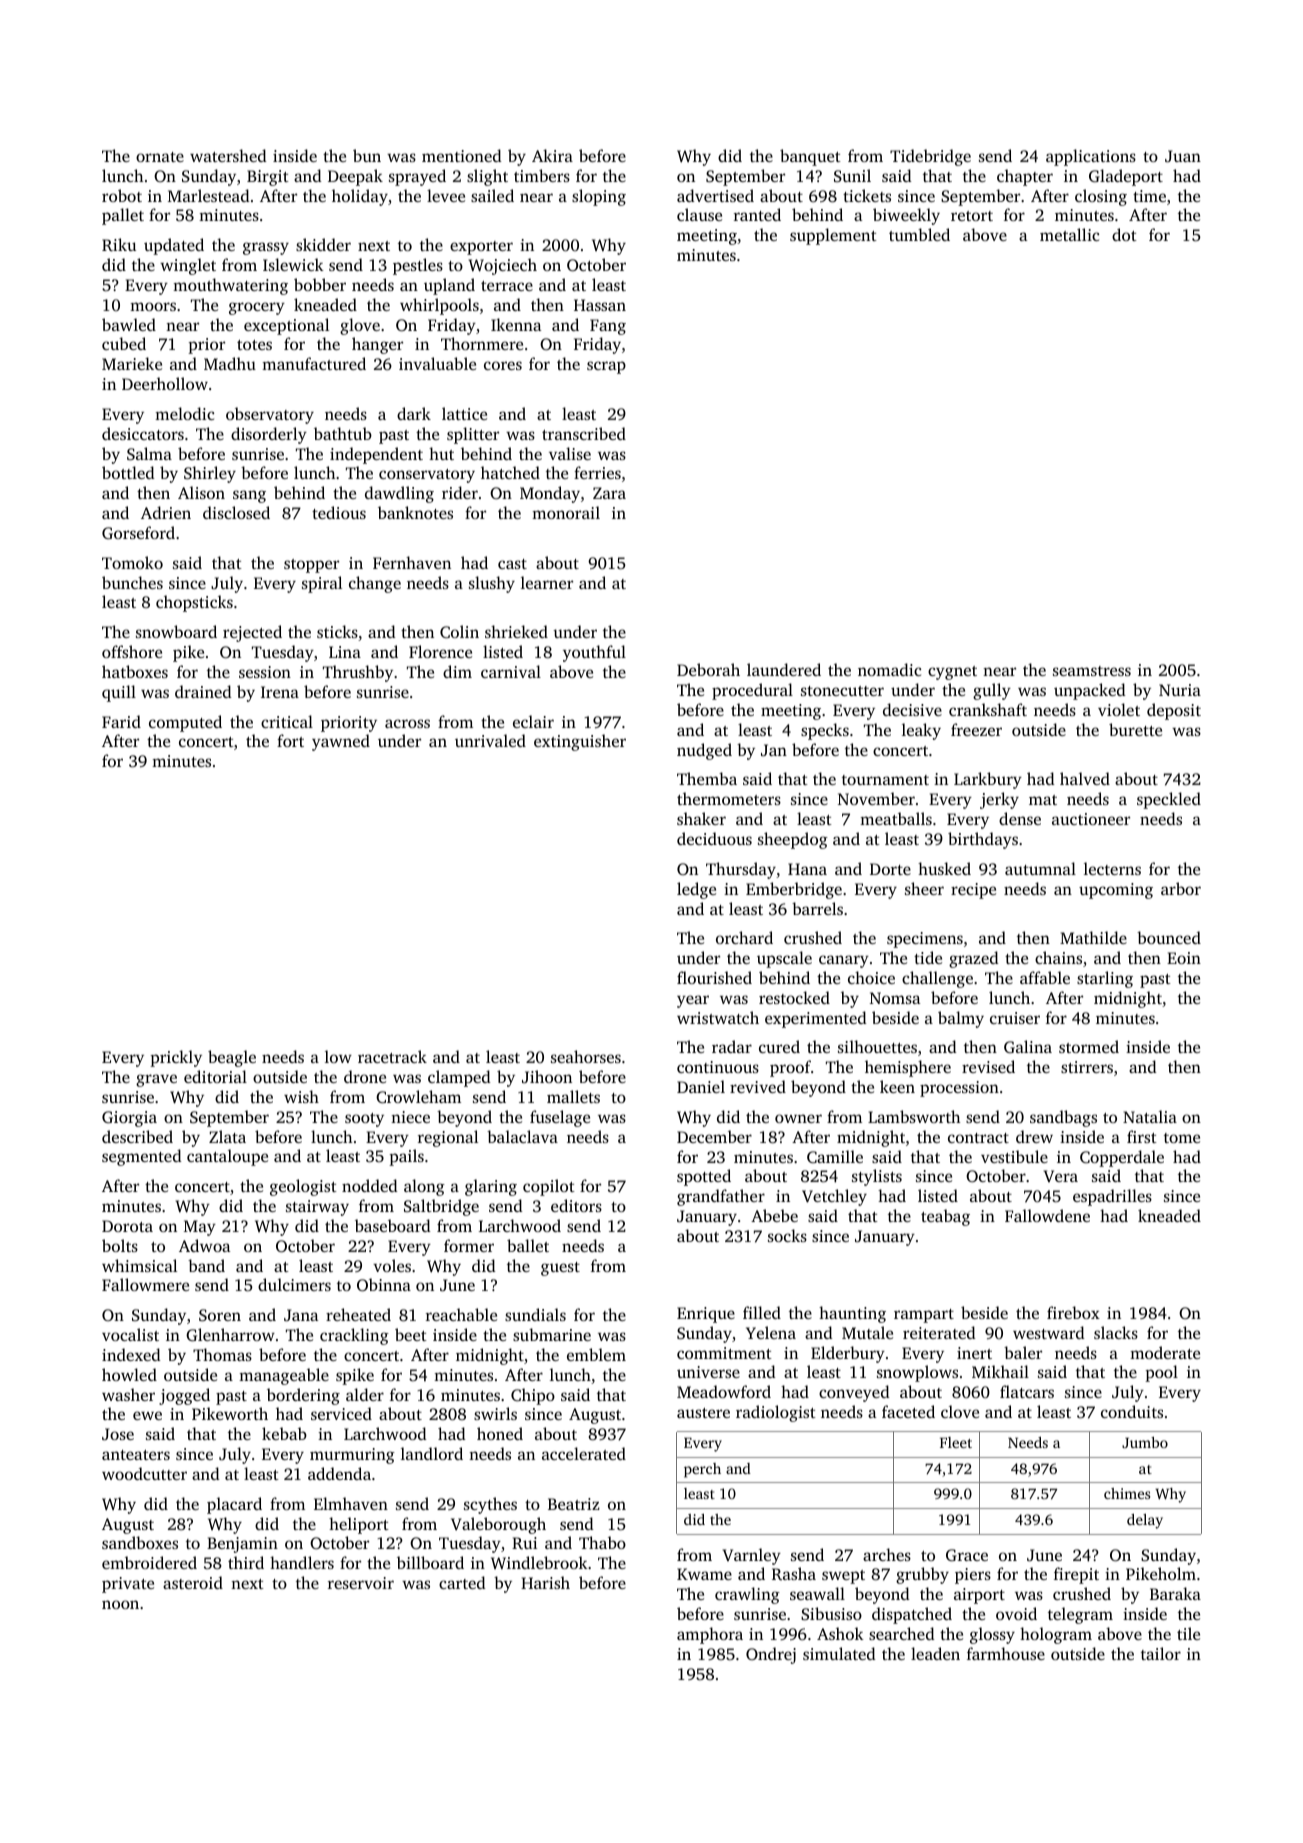 The height and width of the page is (1843, 1303). What do you see at coordinates (1180, 690) in the page?
I see `Nuria` at bounding box center [1180, 690].
